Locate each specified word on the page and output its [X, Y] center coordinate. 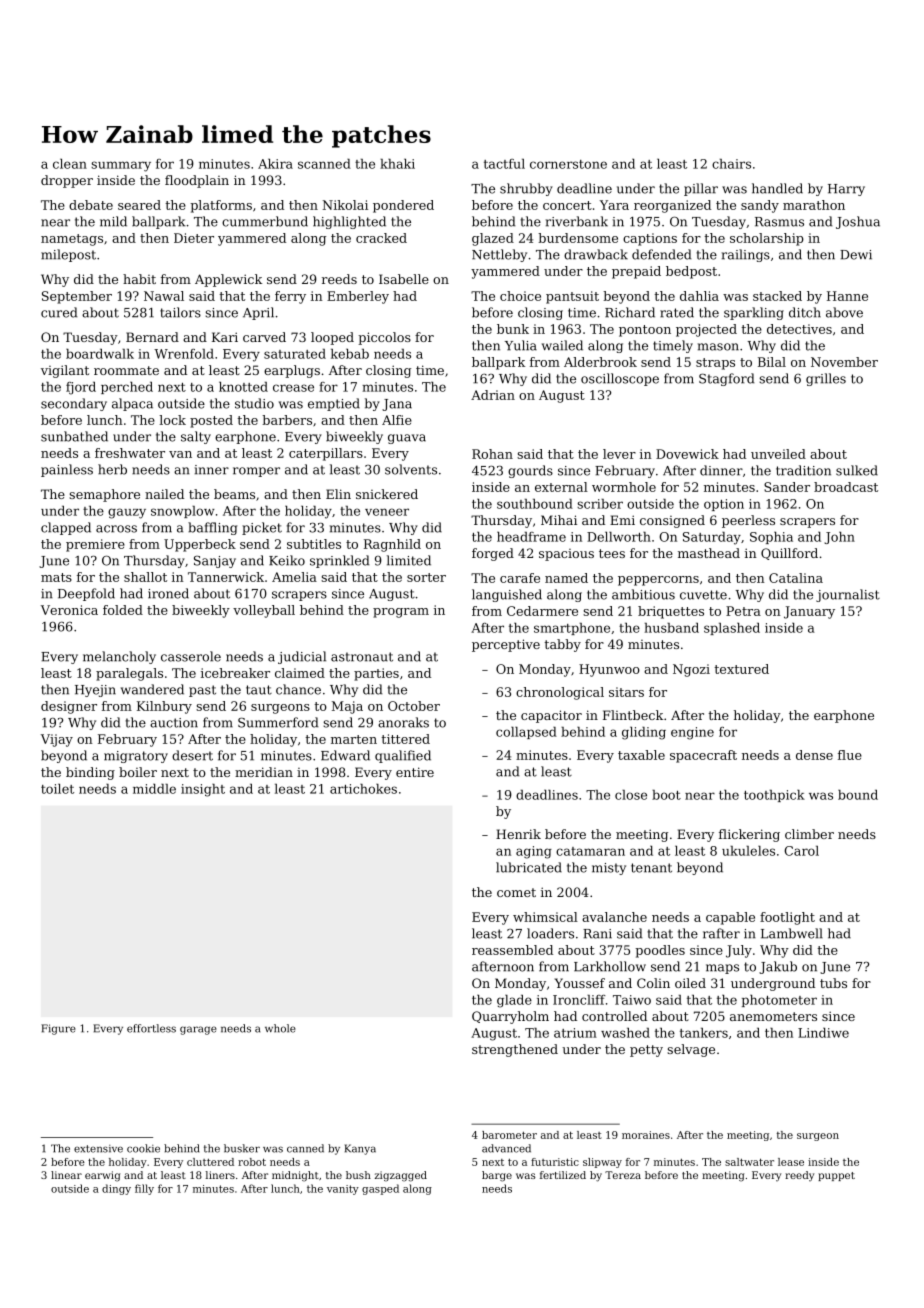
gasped [380, 1189]
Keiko [287, 560]
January [809, 612]
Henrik [518, 834]
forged [493, 554]
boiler [138, 772]
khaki [397, 164]
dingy [116, 1189]
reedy [799, 1176]
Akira [275, 164]
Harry [846, 190]
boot [666, 795]
